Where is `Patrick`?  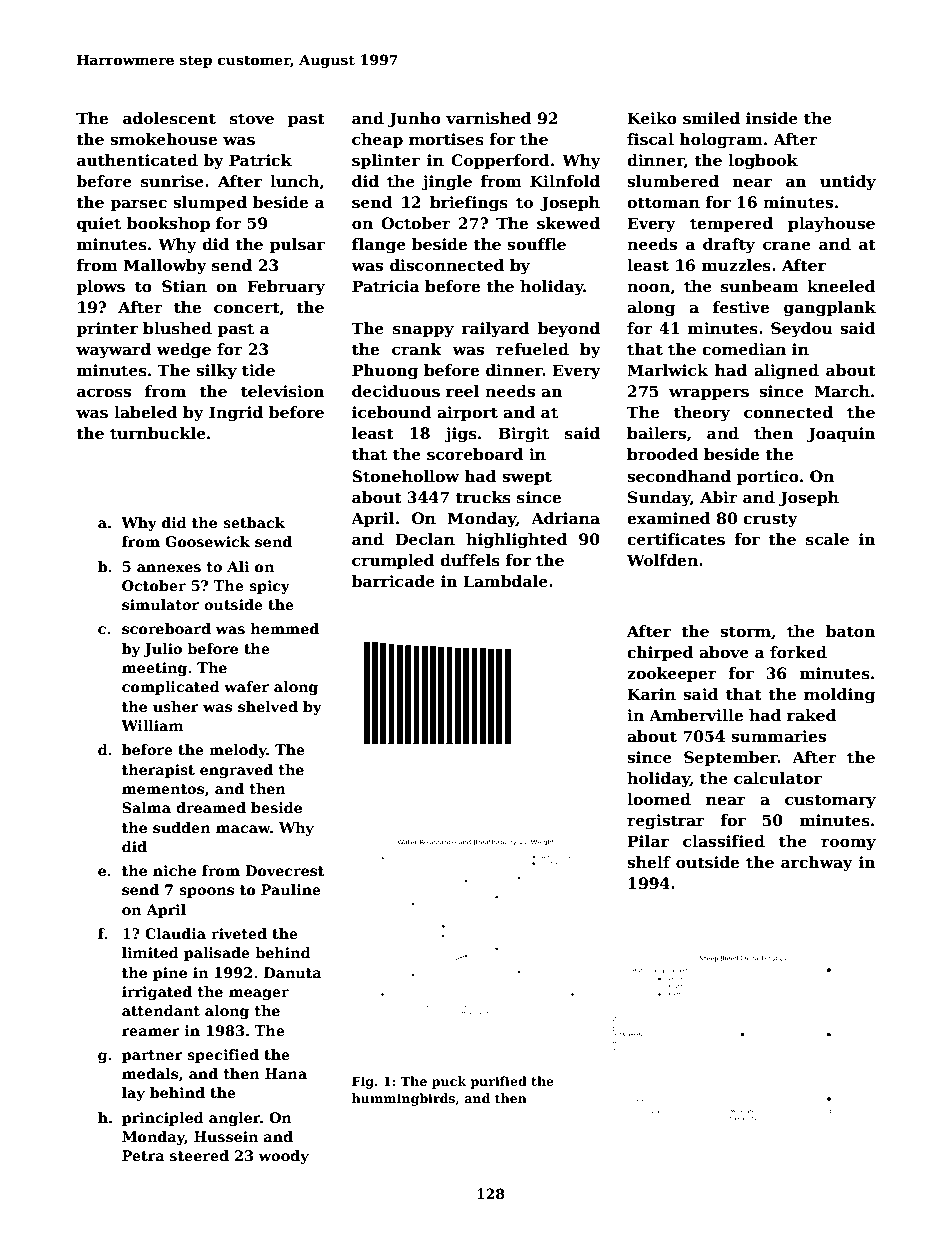 Patrick is located at coordinates (260, 160).
